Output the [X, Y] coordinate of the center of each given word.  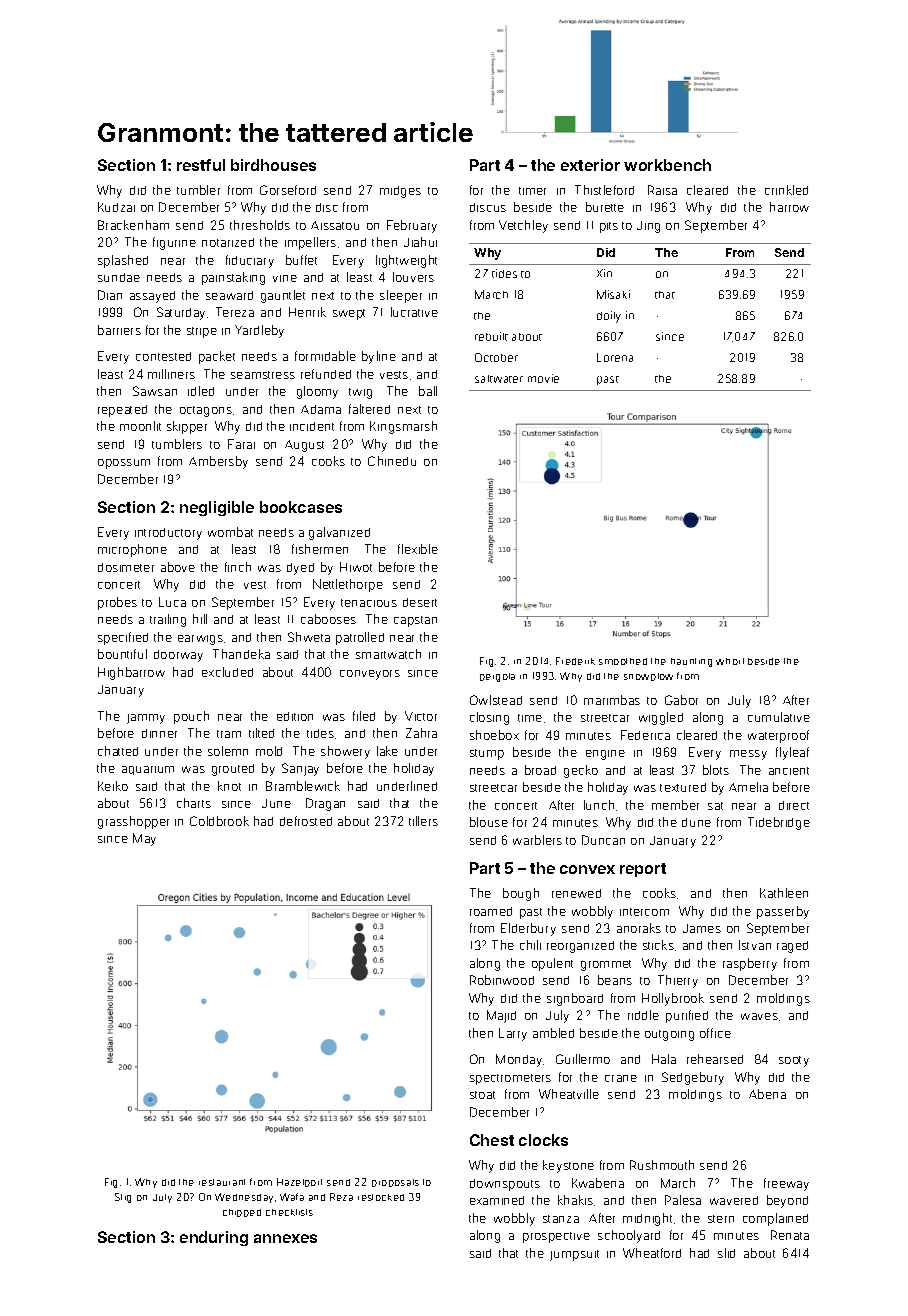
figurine [174, 243]
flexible [418, 549]
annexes [285, 1238]
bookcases [301, 507]
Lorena [615, 357]
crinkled [786, 190]
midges [400, 192]
